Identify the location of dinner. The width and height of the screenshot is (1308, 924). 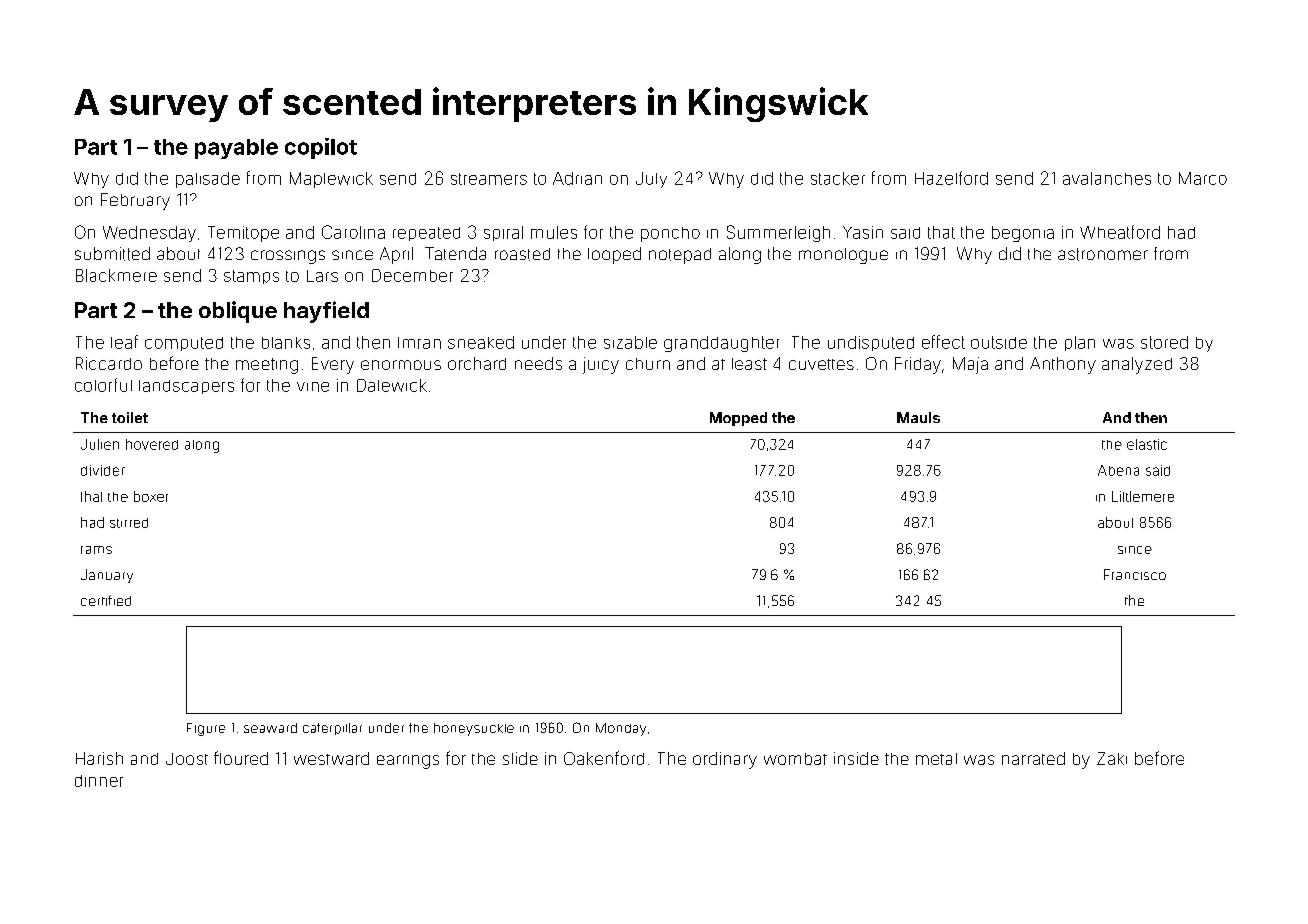
(99, 781).
